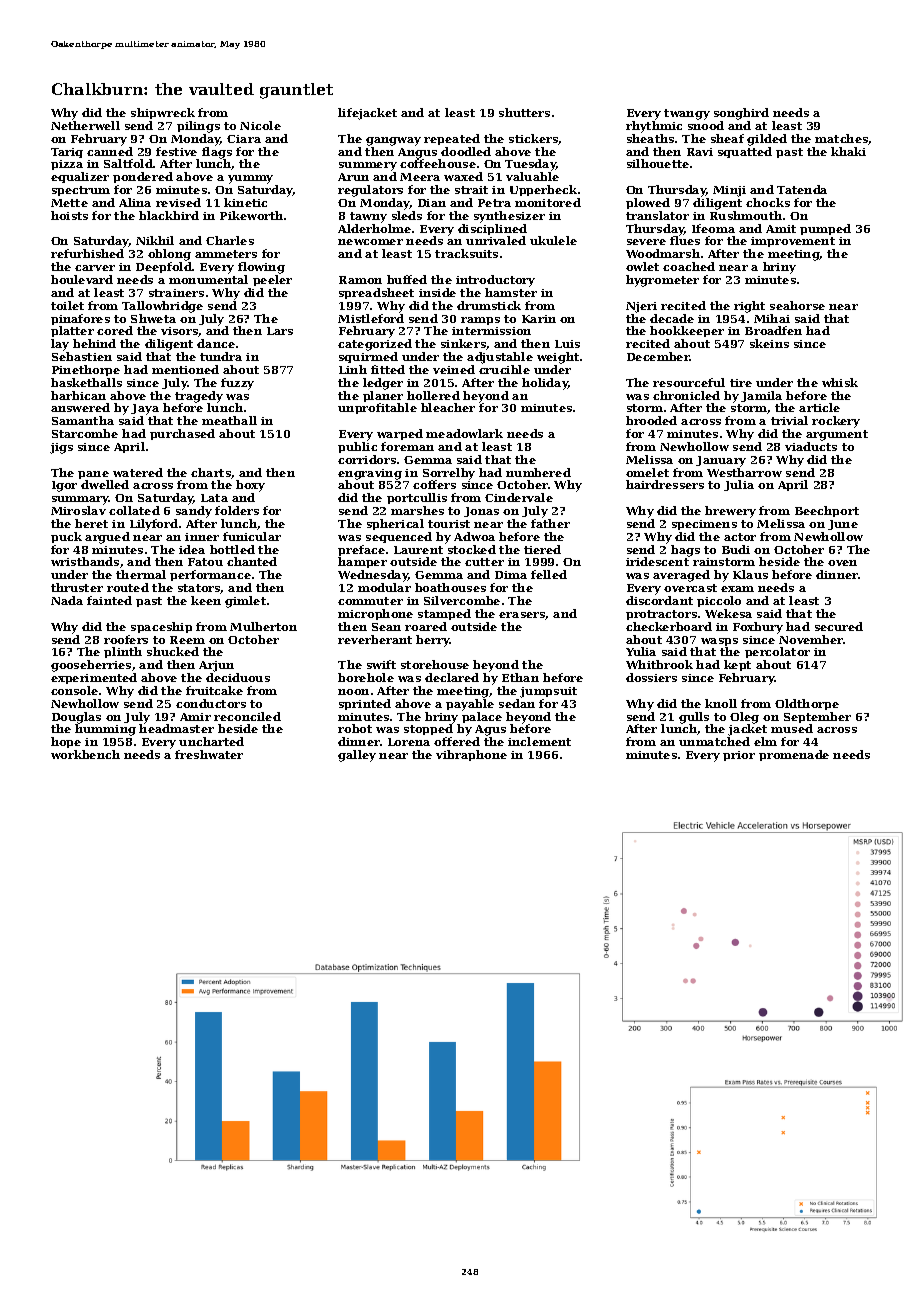 This image has width=924, height=1308. Describe the element at coordinates (250, 486) in the image. I see `boxy` at that location.
